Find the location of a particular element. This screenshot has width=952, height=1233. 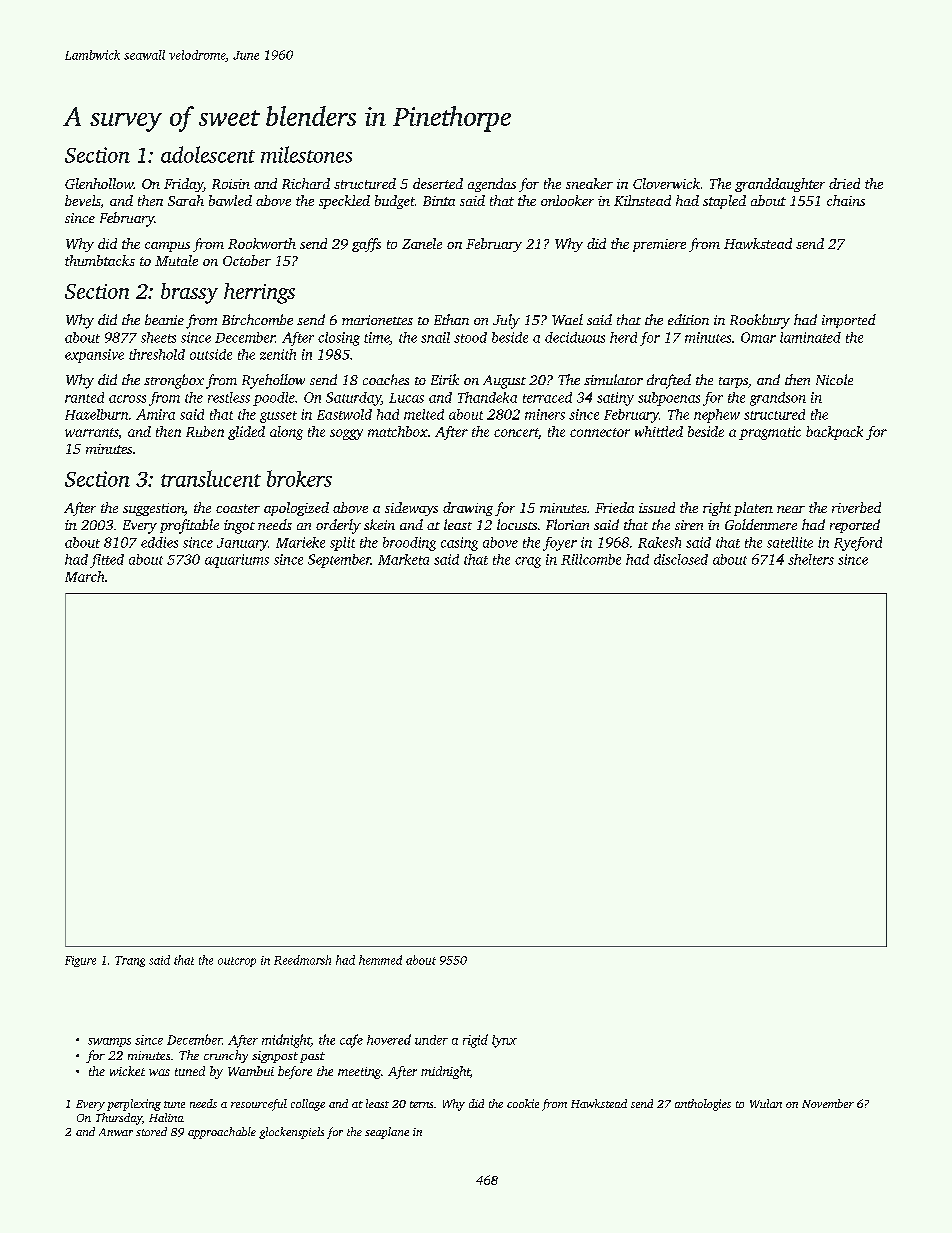

Cloverwick is located at coordinates (666, 183).
